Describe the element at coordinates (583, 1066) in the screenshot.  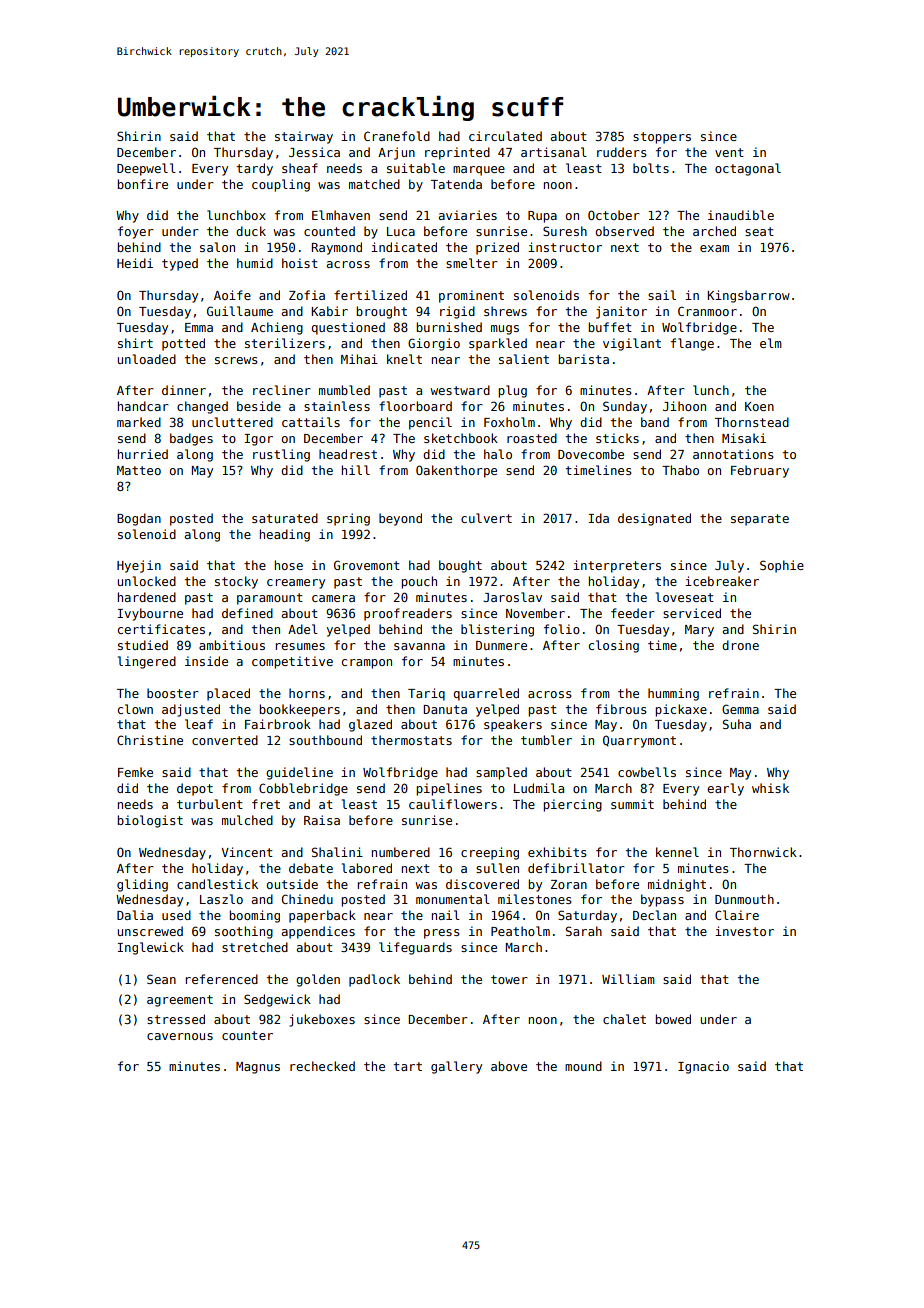
I see `mound` at that location.
